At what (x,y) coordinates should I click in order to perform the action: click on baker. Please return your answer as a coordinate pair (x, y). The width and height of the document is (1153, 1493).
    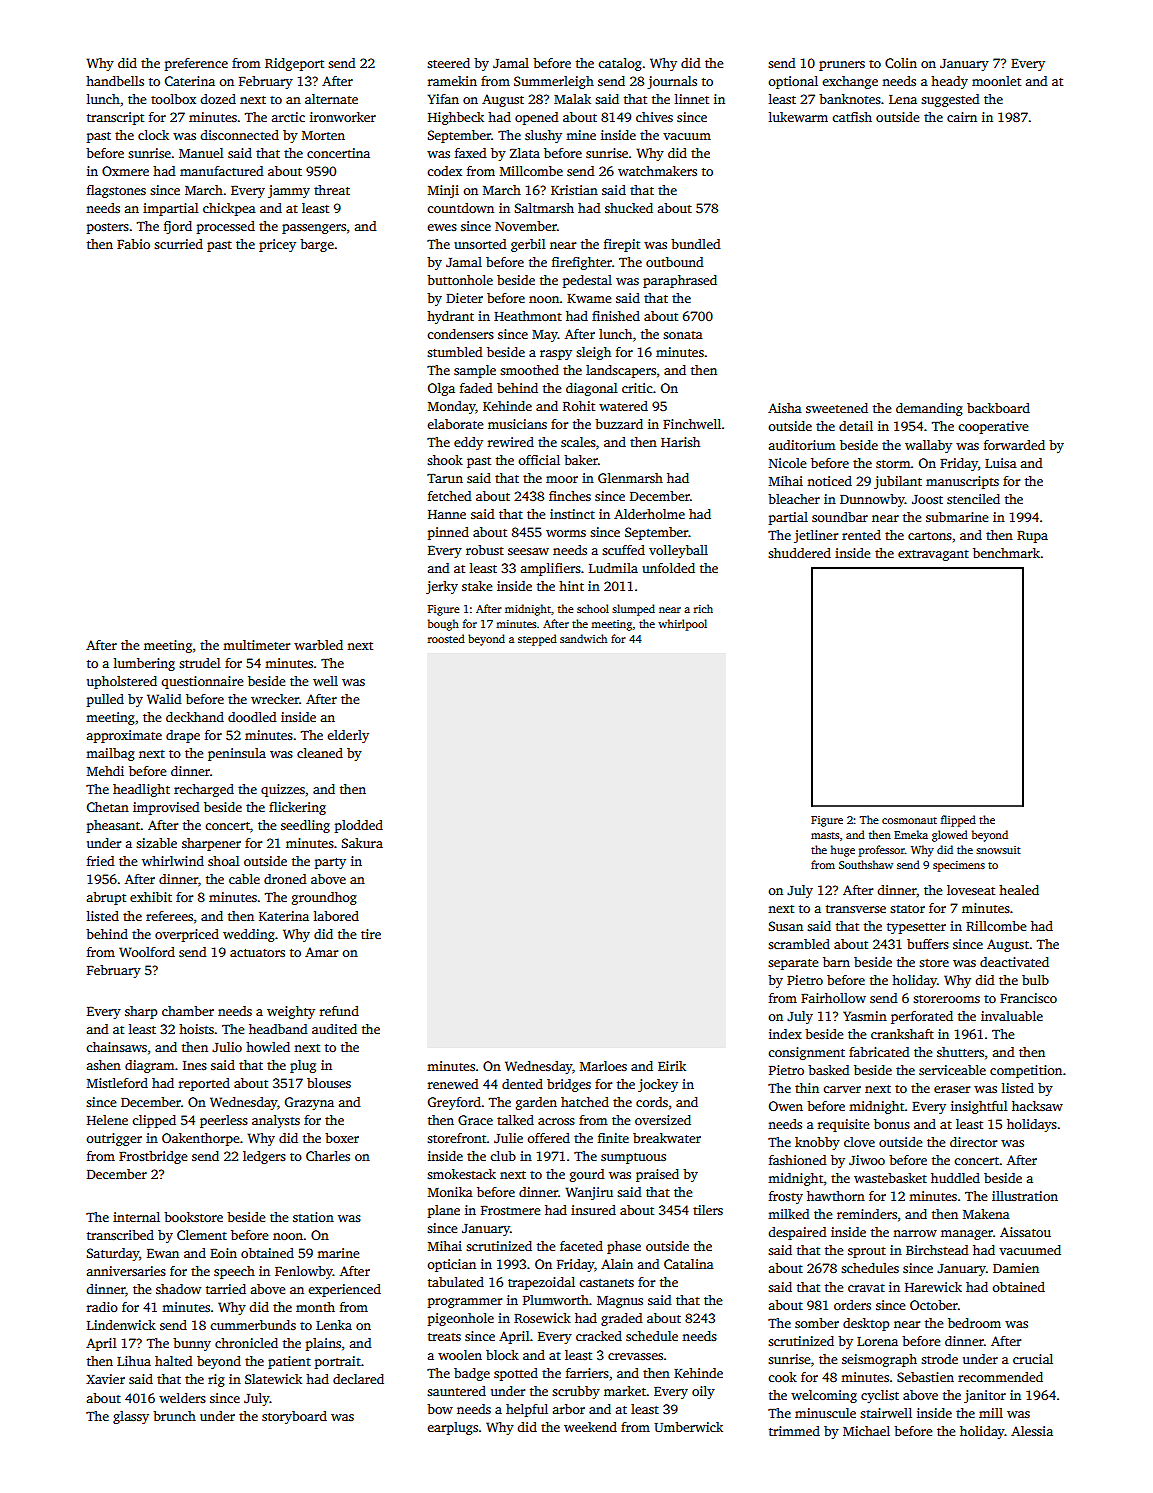
    Looking at the image, I should click on (581, 460).
